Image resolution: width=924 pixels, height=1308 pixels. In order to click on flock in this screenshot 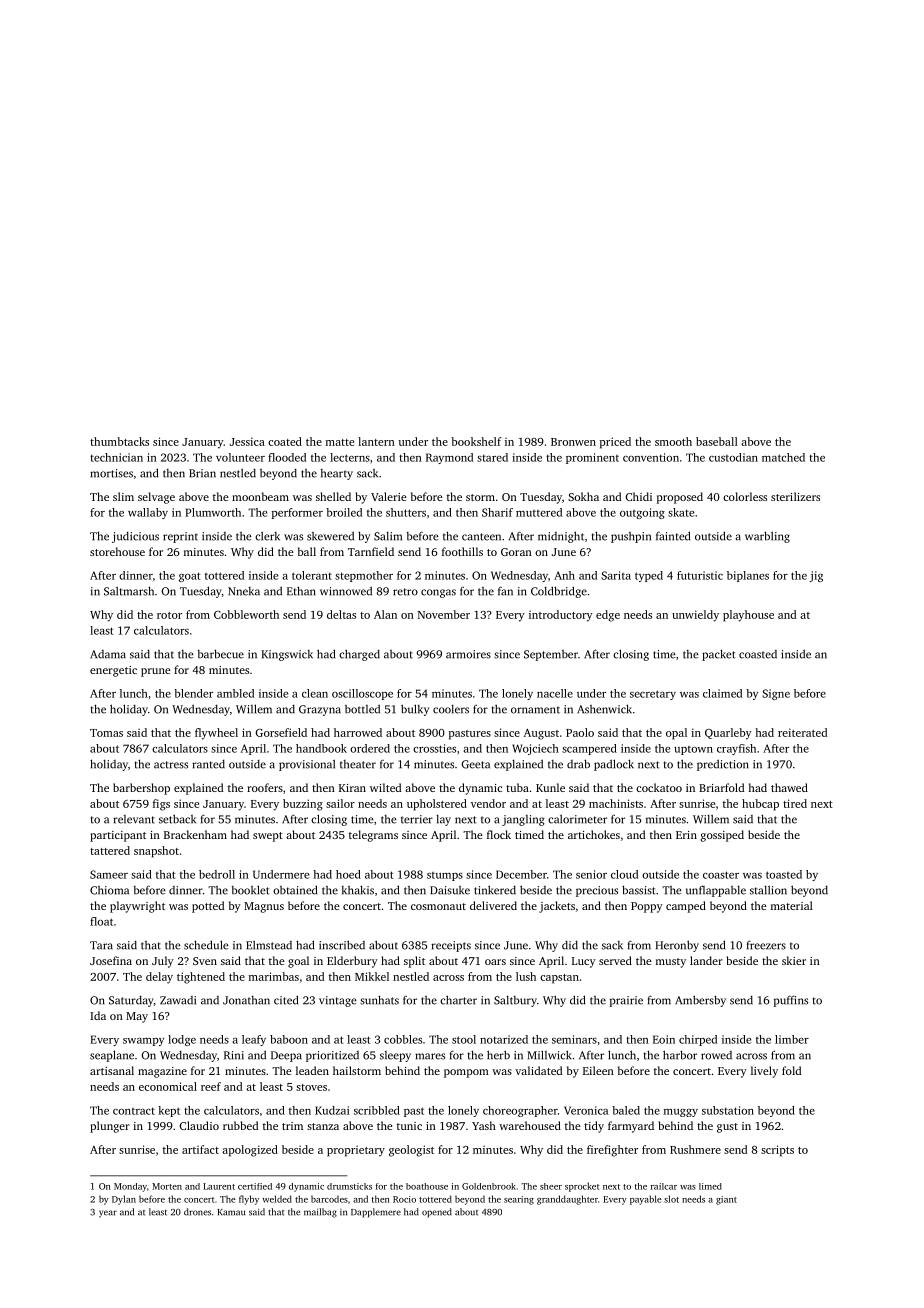, I will do `click(499, 834)`.
